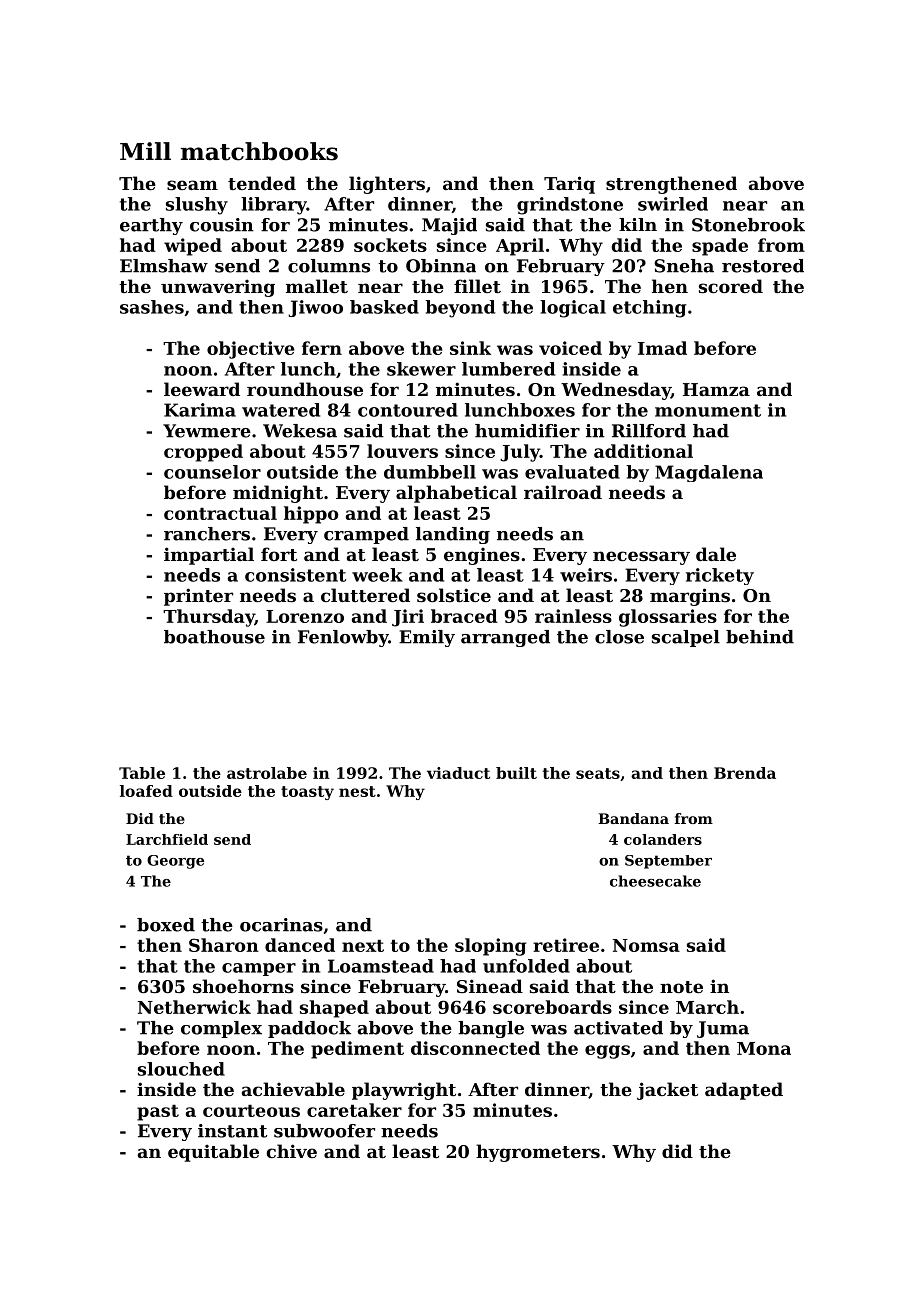 The height and width of the screenshot is (1314, 924). I want to click on hygrometers, so click(538, 1153).
